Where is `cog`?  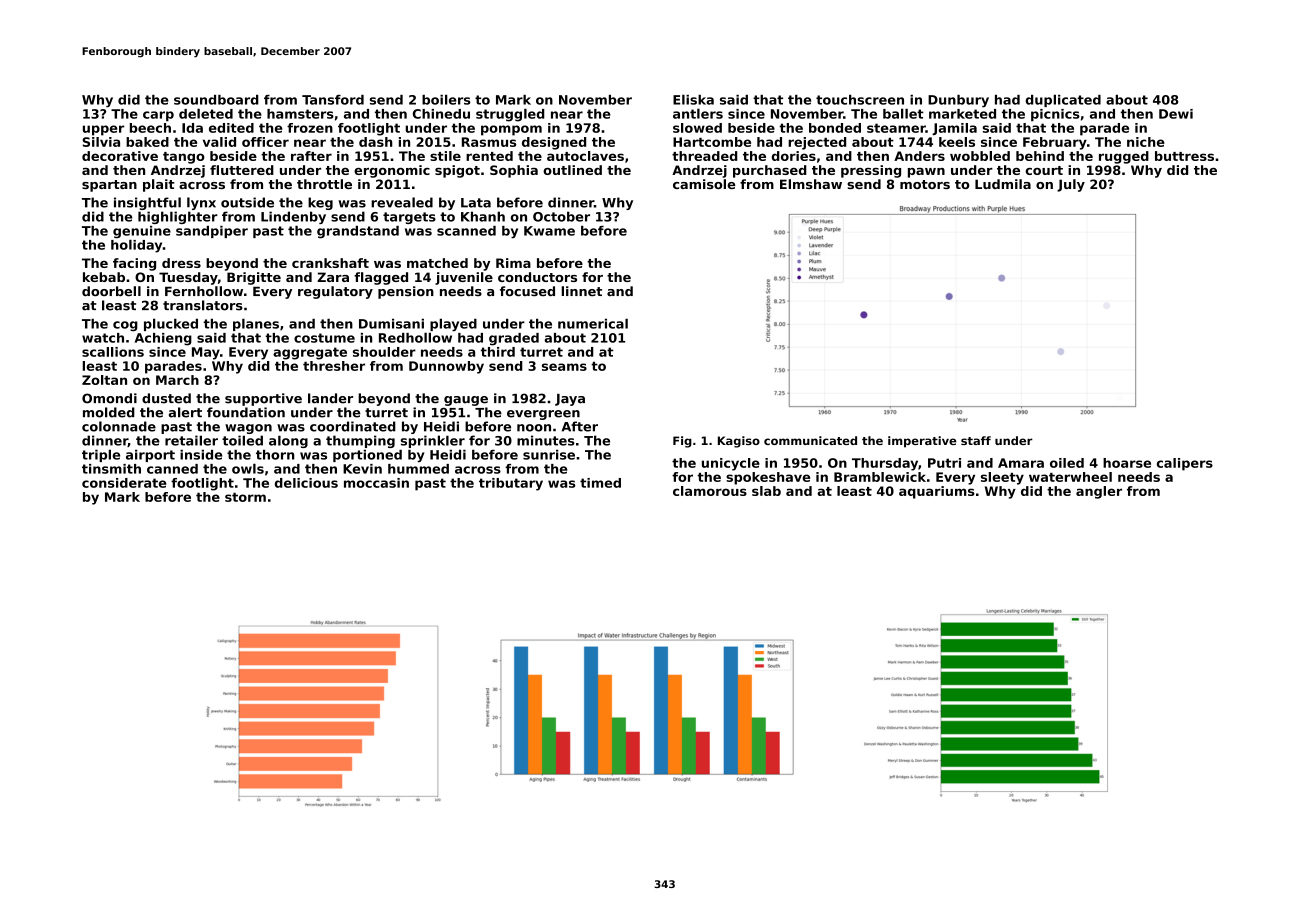
cog is located at coordinates (125, 326).
